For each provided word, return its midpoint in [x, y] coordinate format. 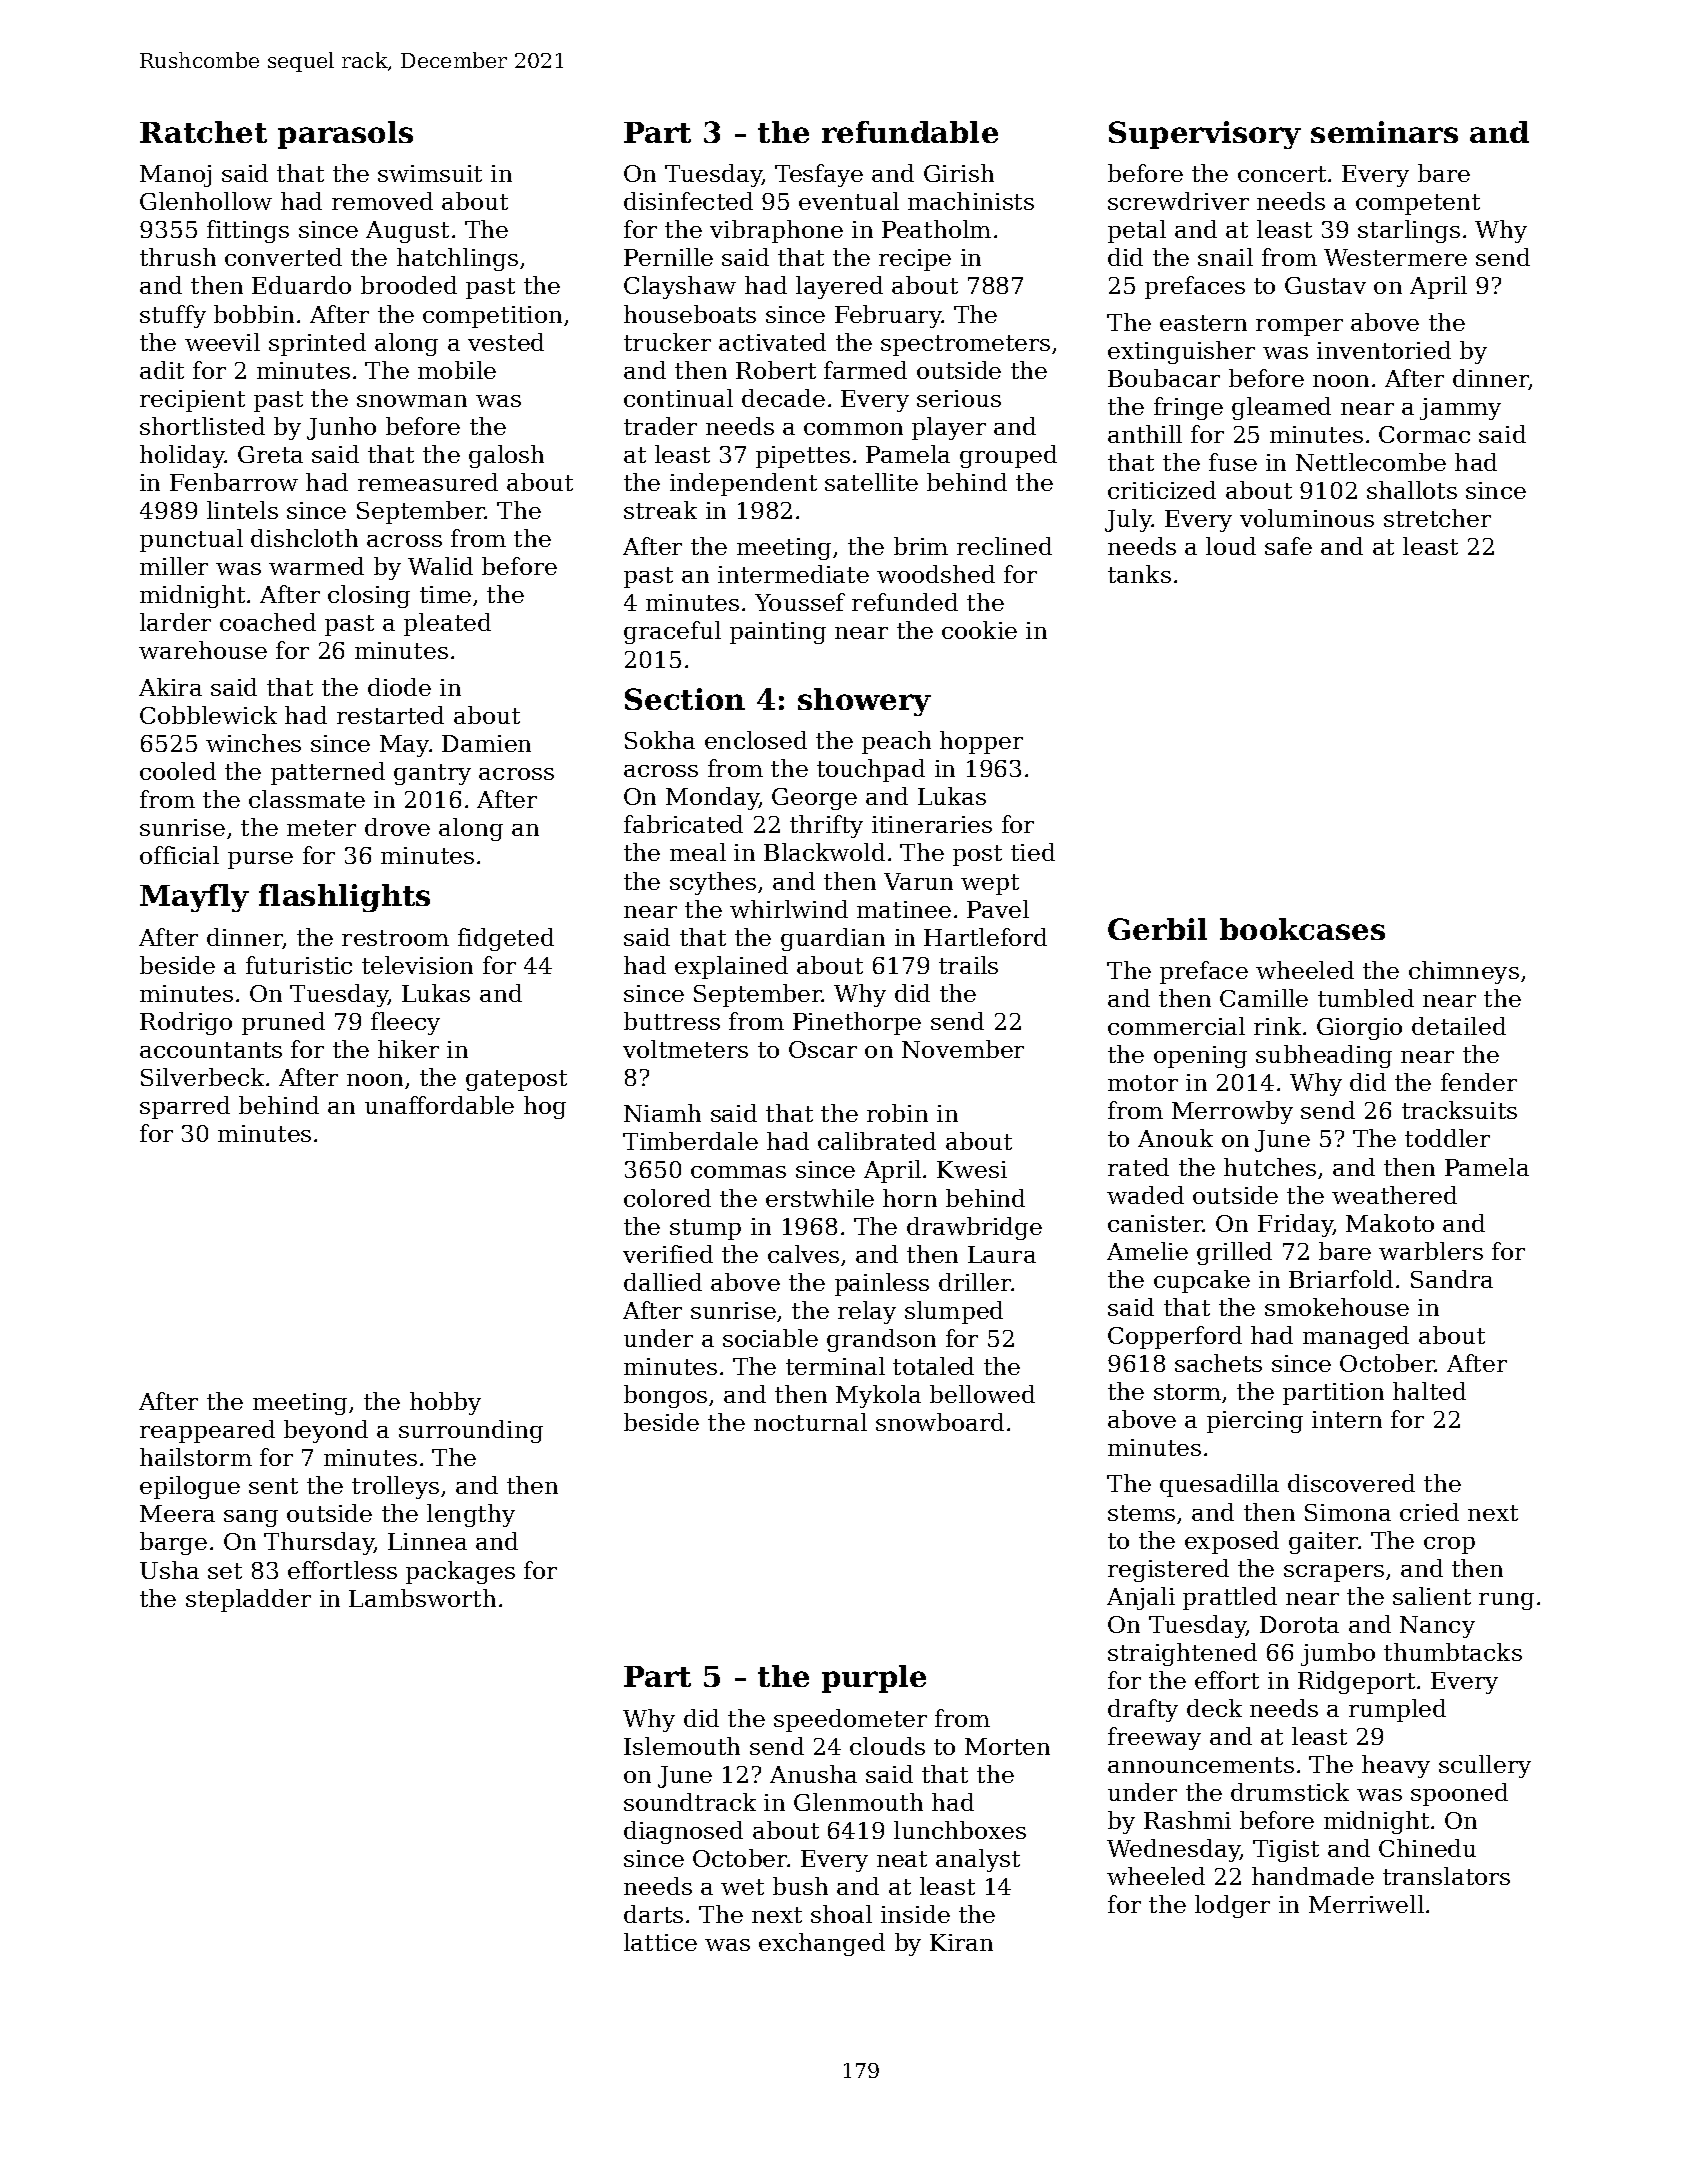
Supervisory [1205, 135]
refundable [910, 132]
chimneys [1464, 972]
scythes [713, 883]
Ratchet [203, 132]
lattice [660, 1942]
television [417, 965]
